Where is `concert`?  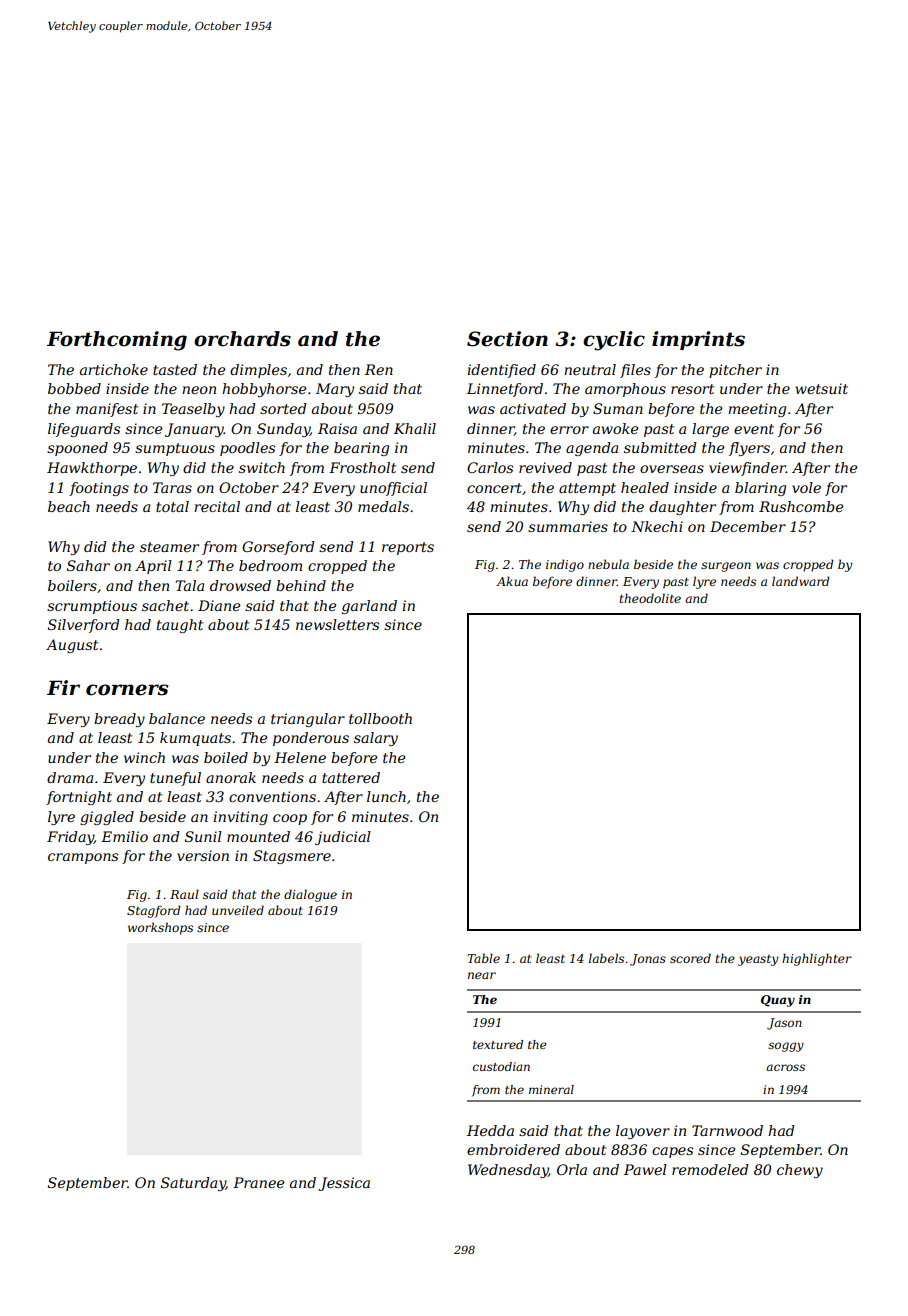
concert is located at coordinates (494, 488).
